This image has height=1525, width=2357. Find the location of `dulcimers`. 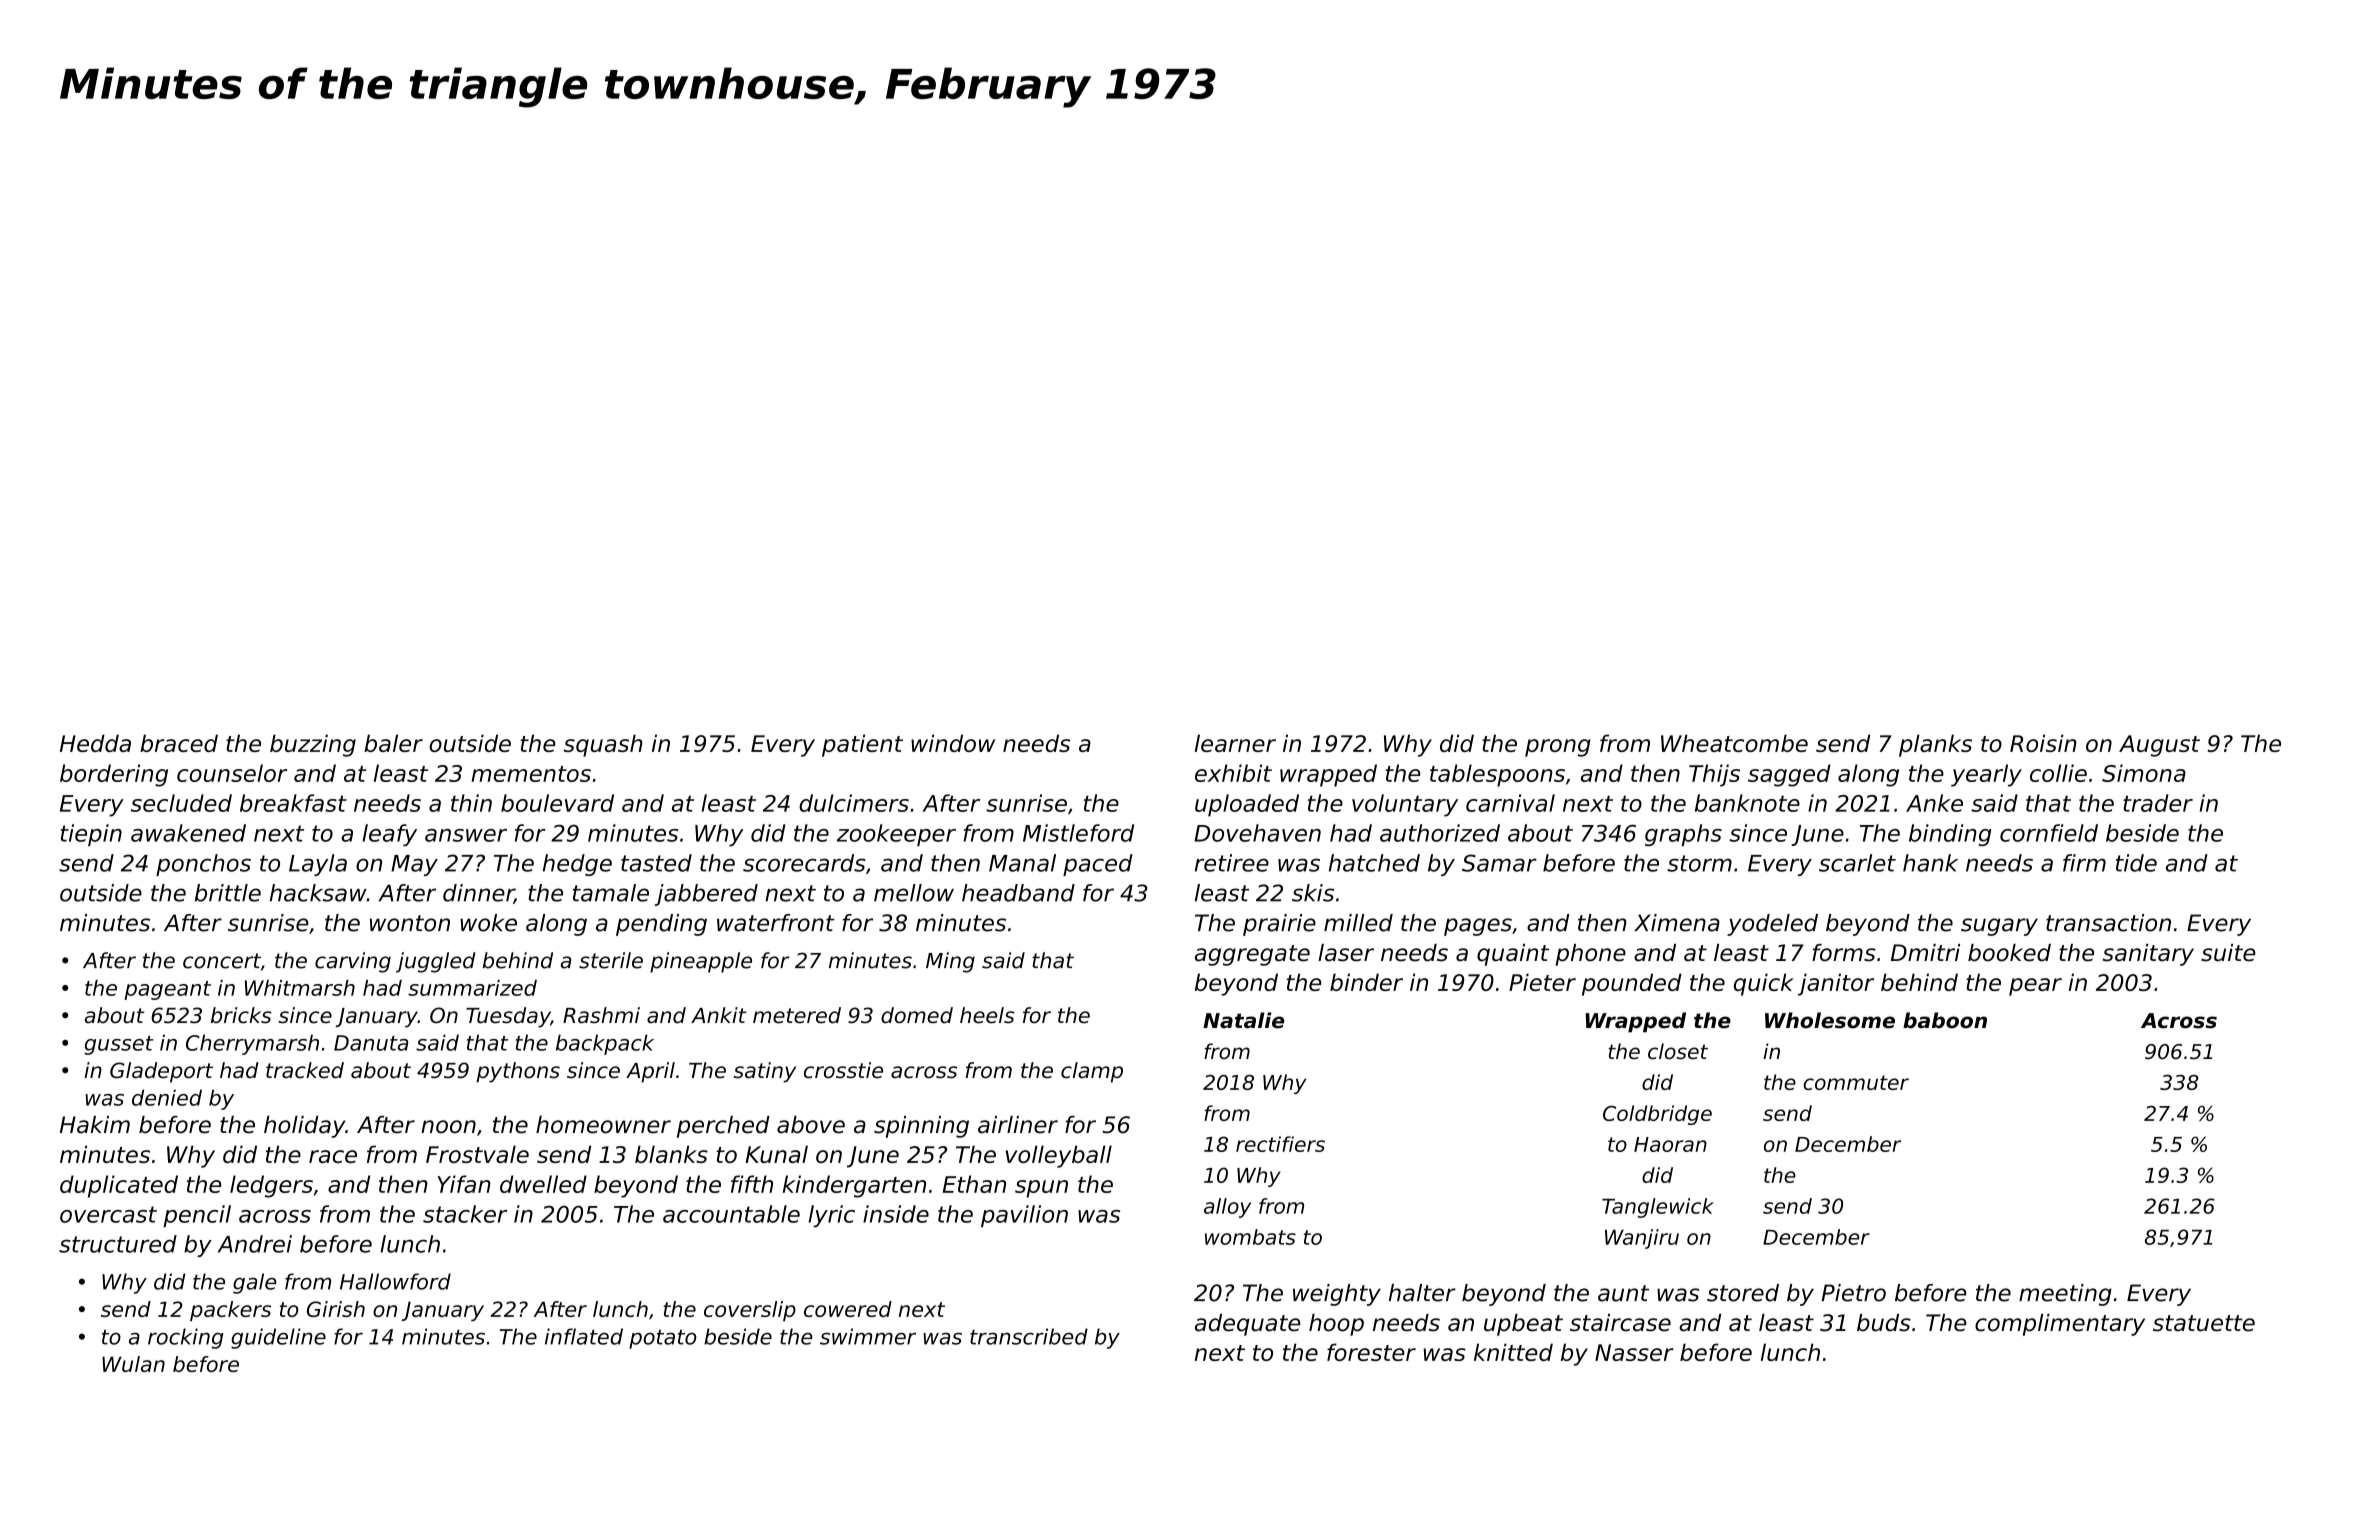

dulcimers is located at coordinates (854, 803).
